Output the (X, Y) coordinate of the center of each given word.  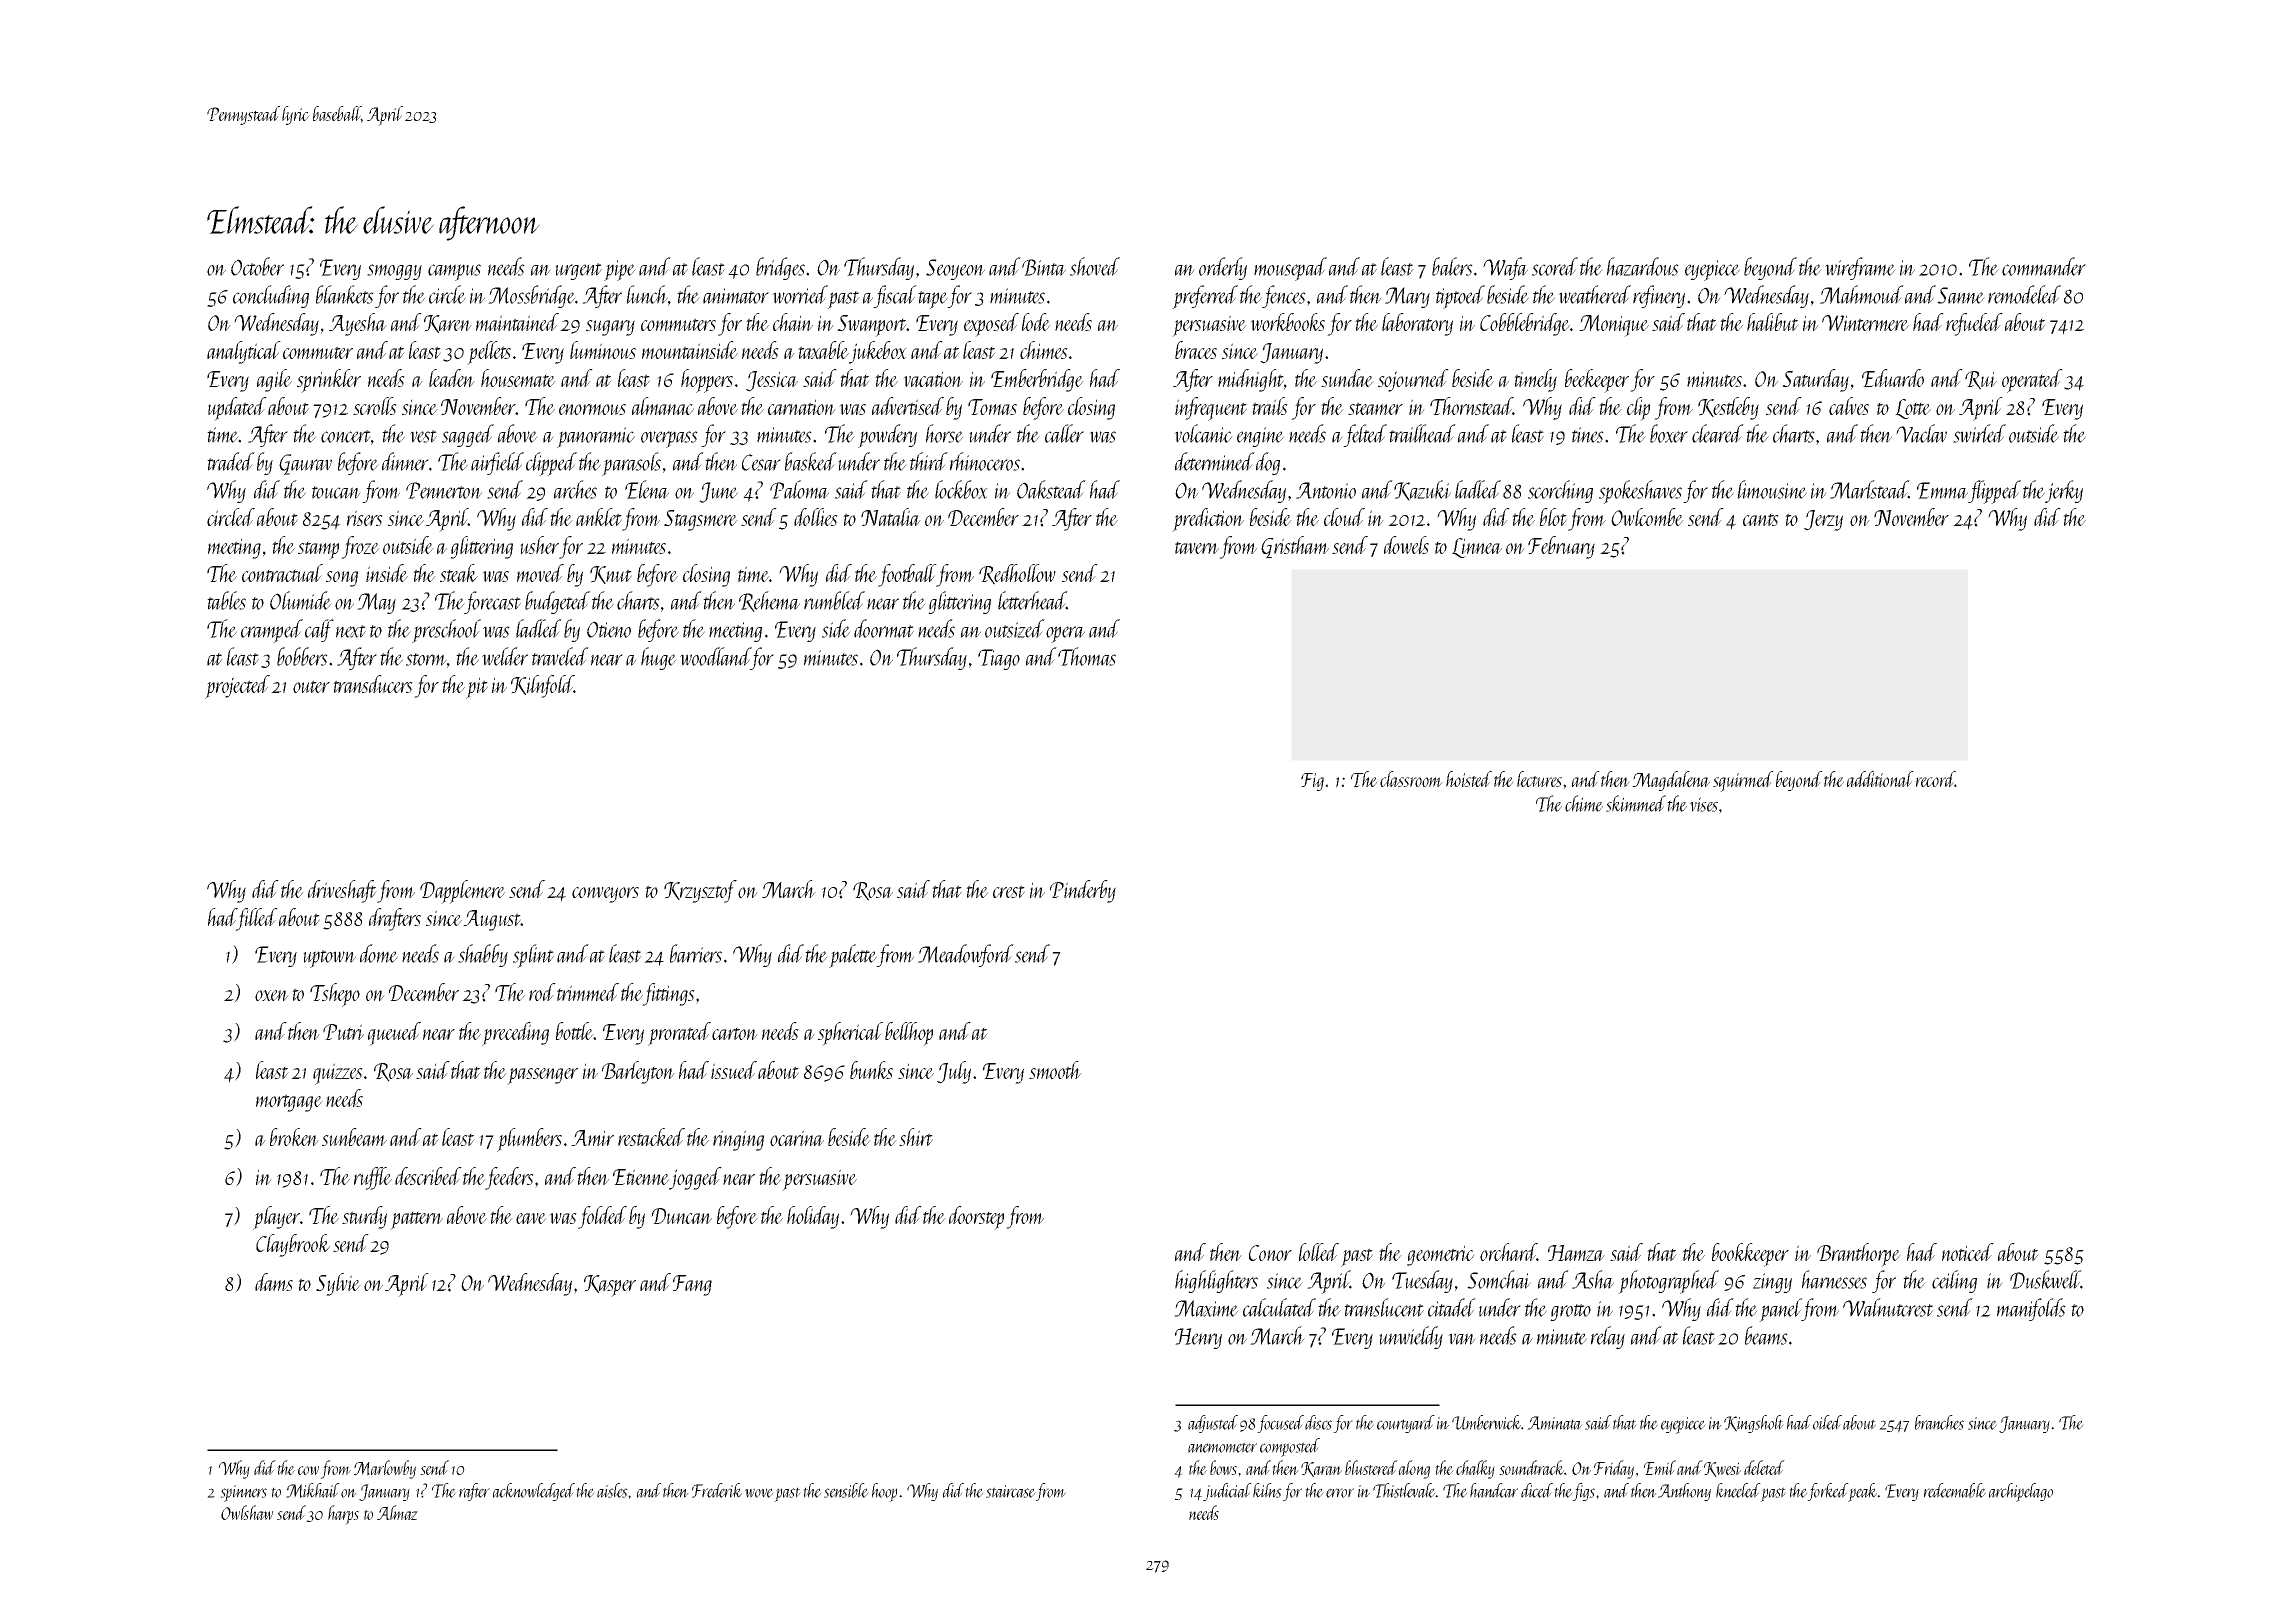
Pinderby (1083, 891)
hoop (884, 1492)
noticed (1968, 1252)
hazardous (1643, 266)
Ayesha (358, 324)
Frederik (717, 1490)
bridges (780, 268)
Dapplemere (463, 892)
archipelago (2021, 1492)
